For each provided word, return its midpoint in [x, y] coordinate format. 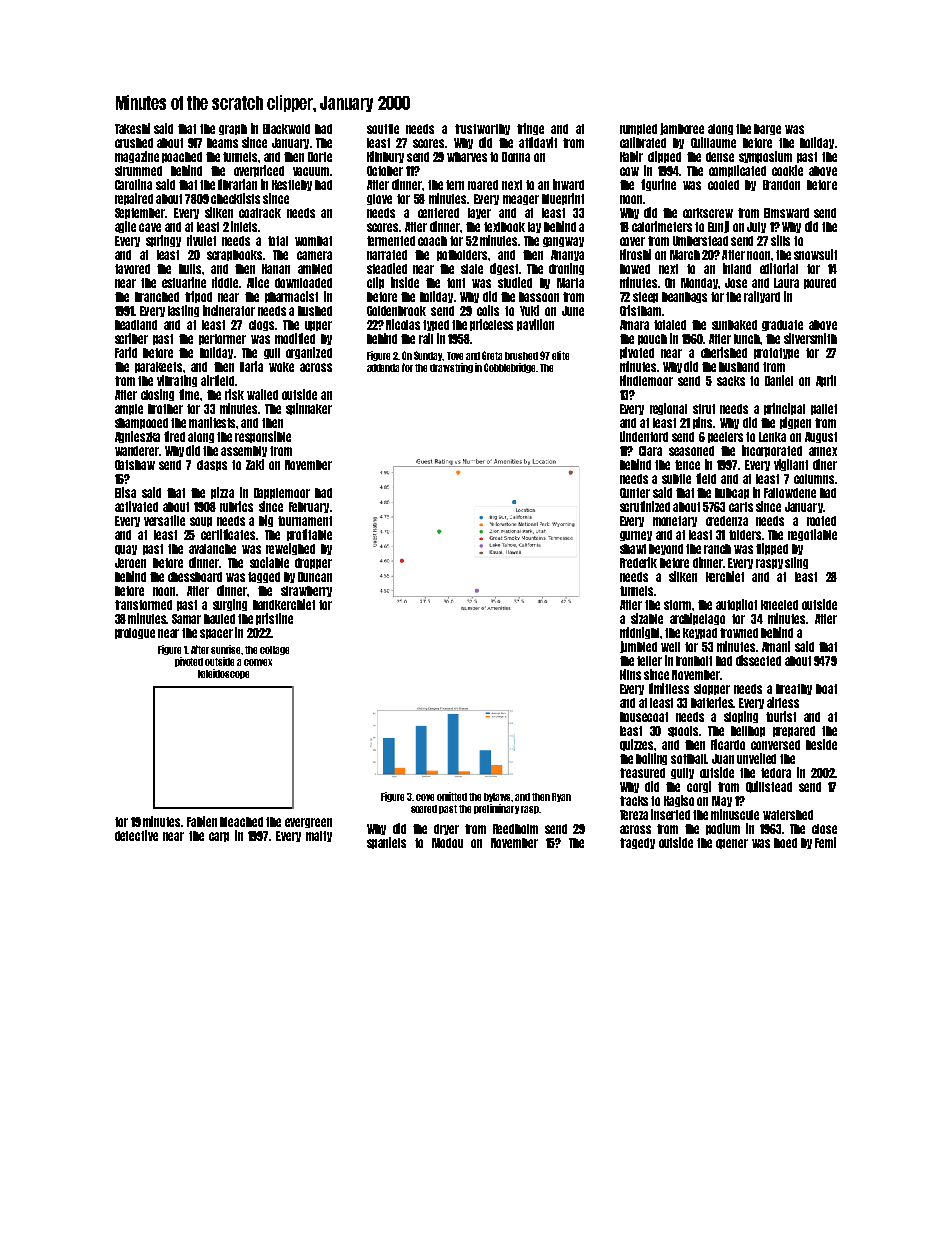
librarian [237, 184]
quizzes [636, 745]
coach [432, 241]
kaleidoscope [223, 674]
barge [767, 129]
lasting [183, 311]
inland [737, 268]
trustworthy [482, 129]
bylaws [498, 797]
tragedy [637, 843]
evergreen [308, 823]
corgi [699, 787]
